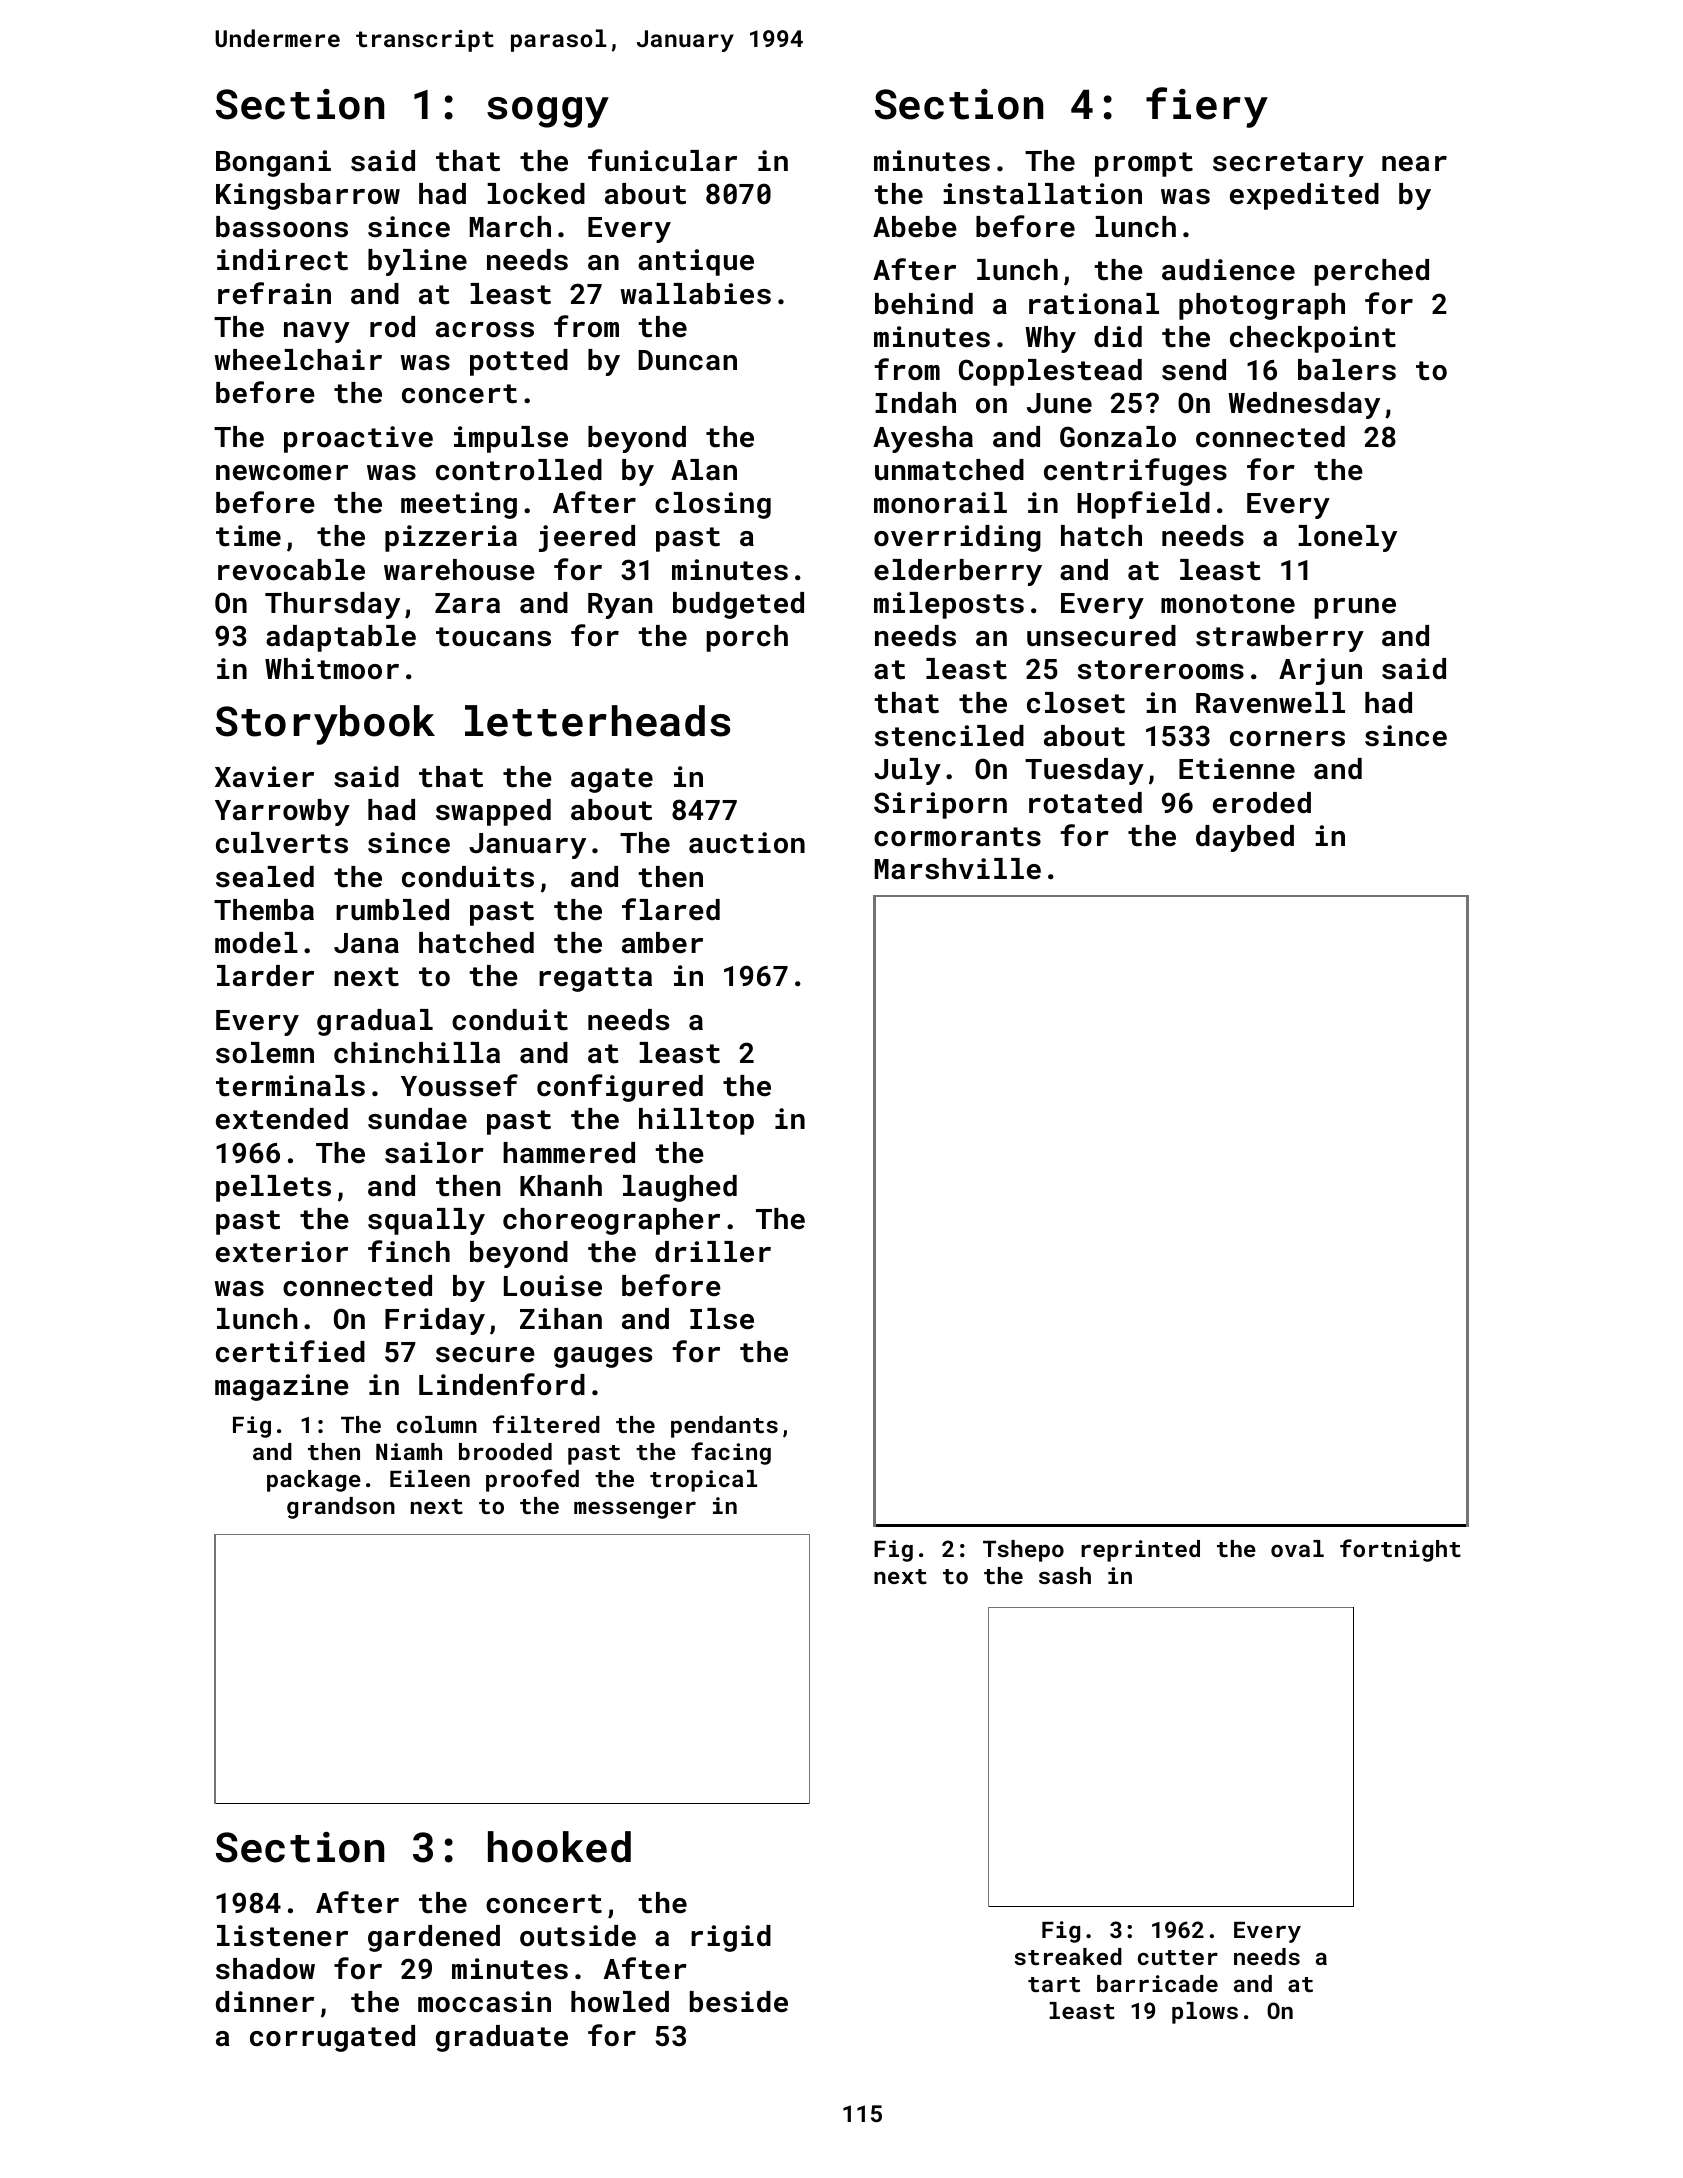 This page has width=1683, height=2178. Describe the element at coordinates (739, 2002) in the page. I see `beside` at that location.
